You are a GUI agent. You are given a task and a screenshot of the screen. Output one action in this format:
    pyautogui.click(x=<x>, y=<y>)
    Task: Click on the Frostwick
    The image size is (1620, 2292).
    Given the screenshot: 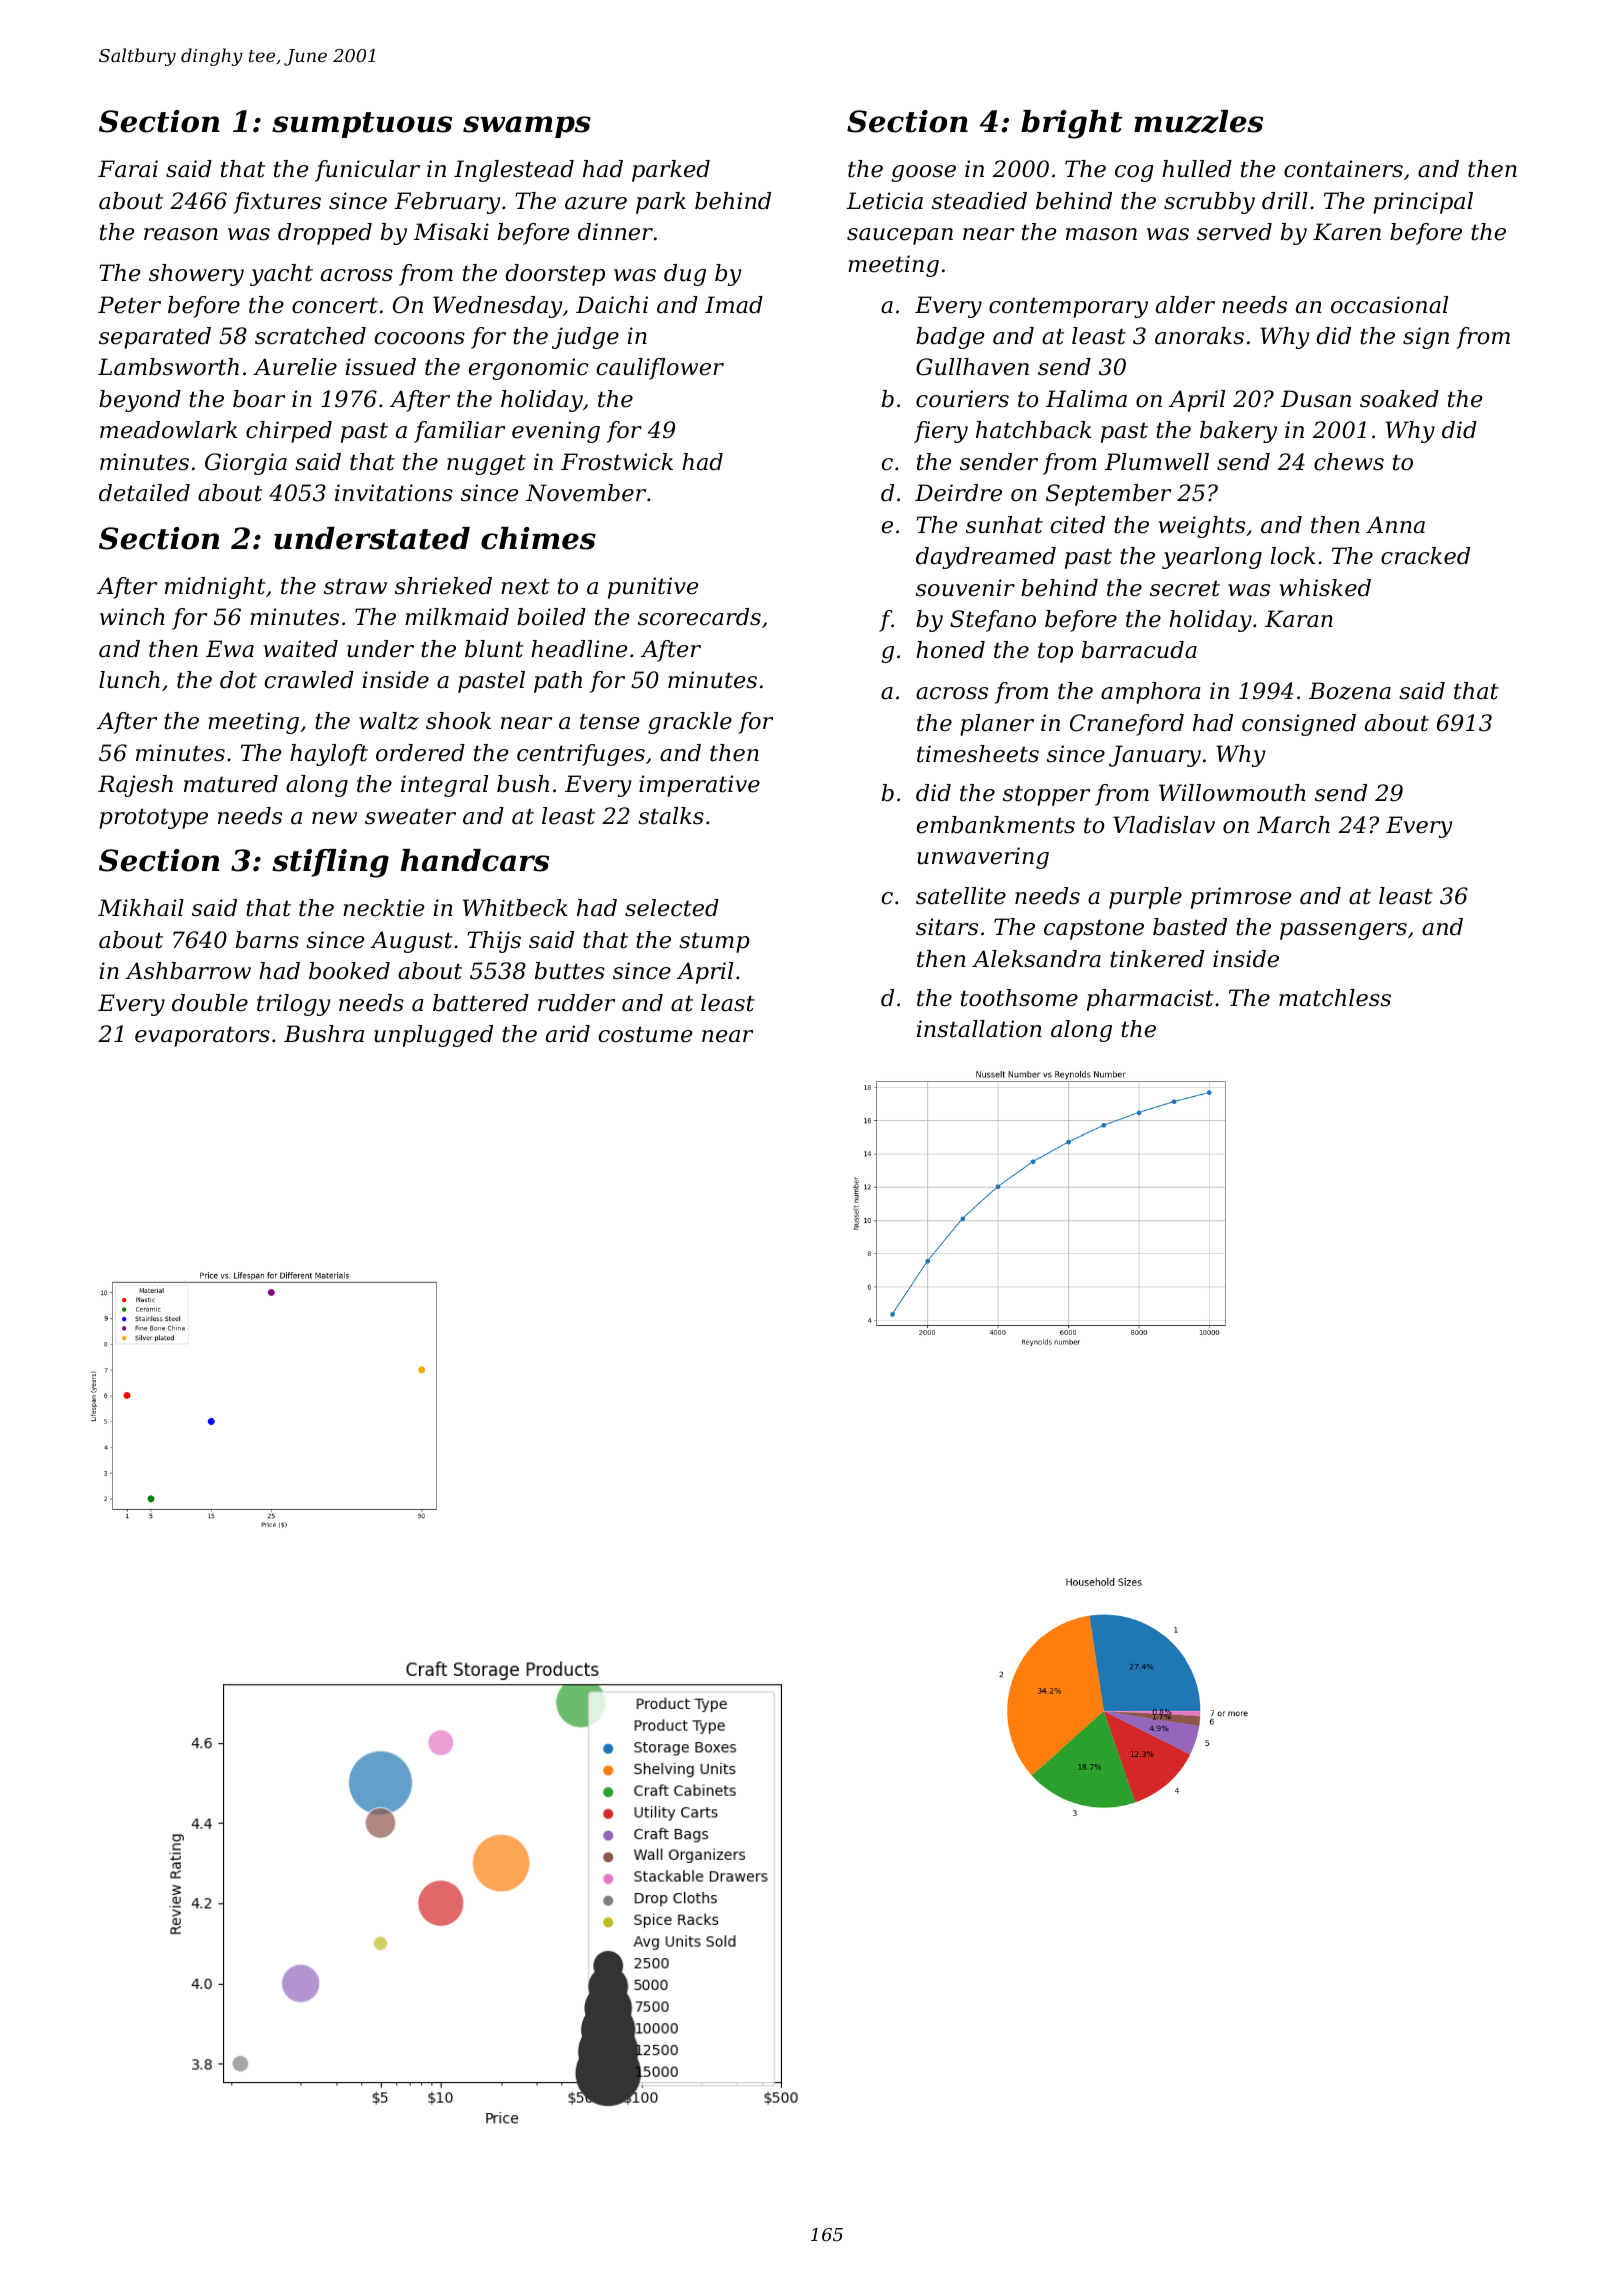 What is the action you would take?
    pyautogui.click(x=617, y=462)
